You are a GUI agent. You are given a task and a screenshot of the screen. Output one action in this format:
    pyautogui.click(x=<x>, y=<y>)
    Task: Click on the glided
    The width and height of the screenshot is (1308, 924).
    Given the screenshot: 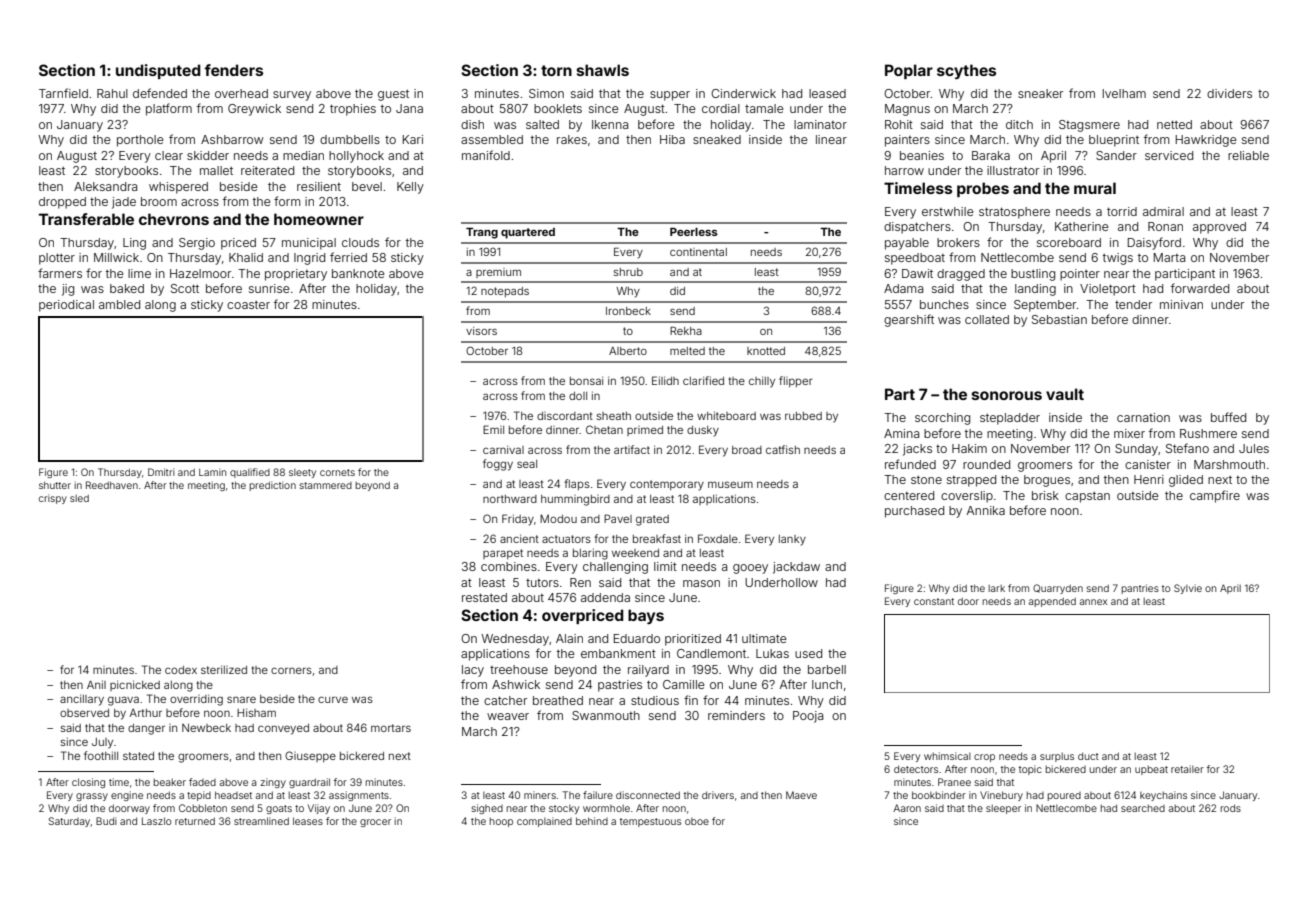 What is the action you would take?
    pyautogui.click(x=1186, y=481)
